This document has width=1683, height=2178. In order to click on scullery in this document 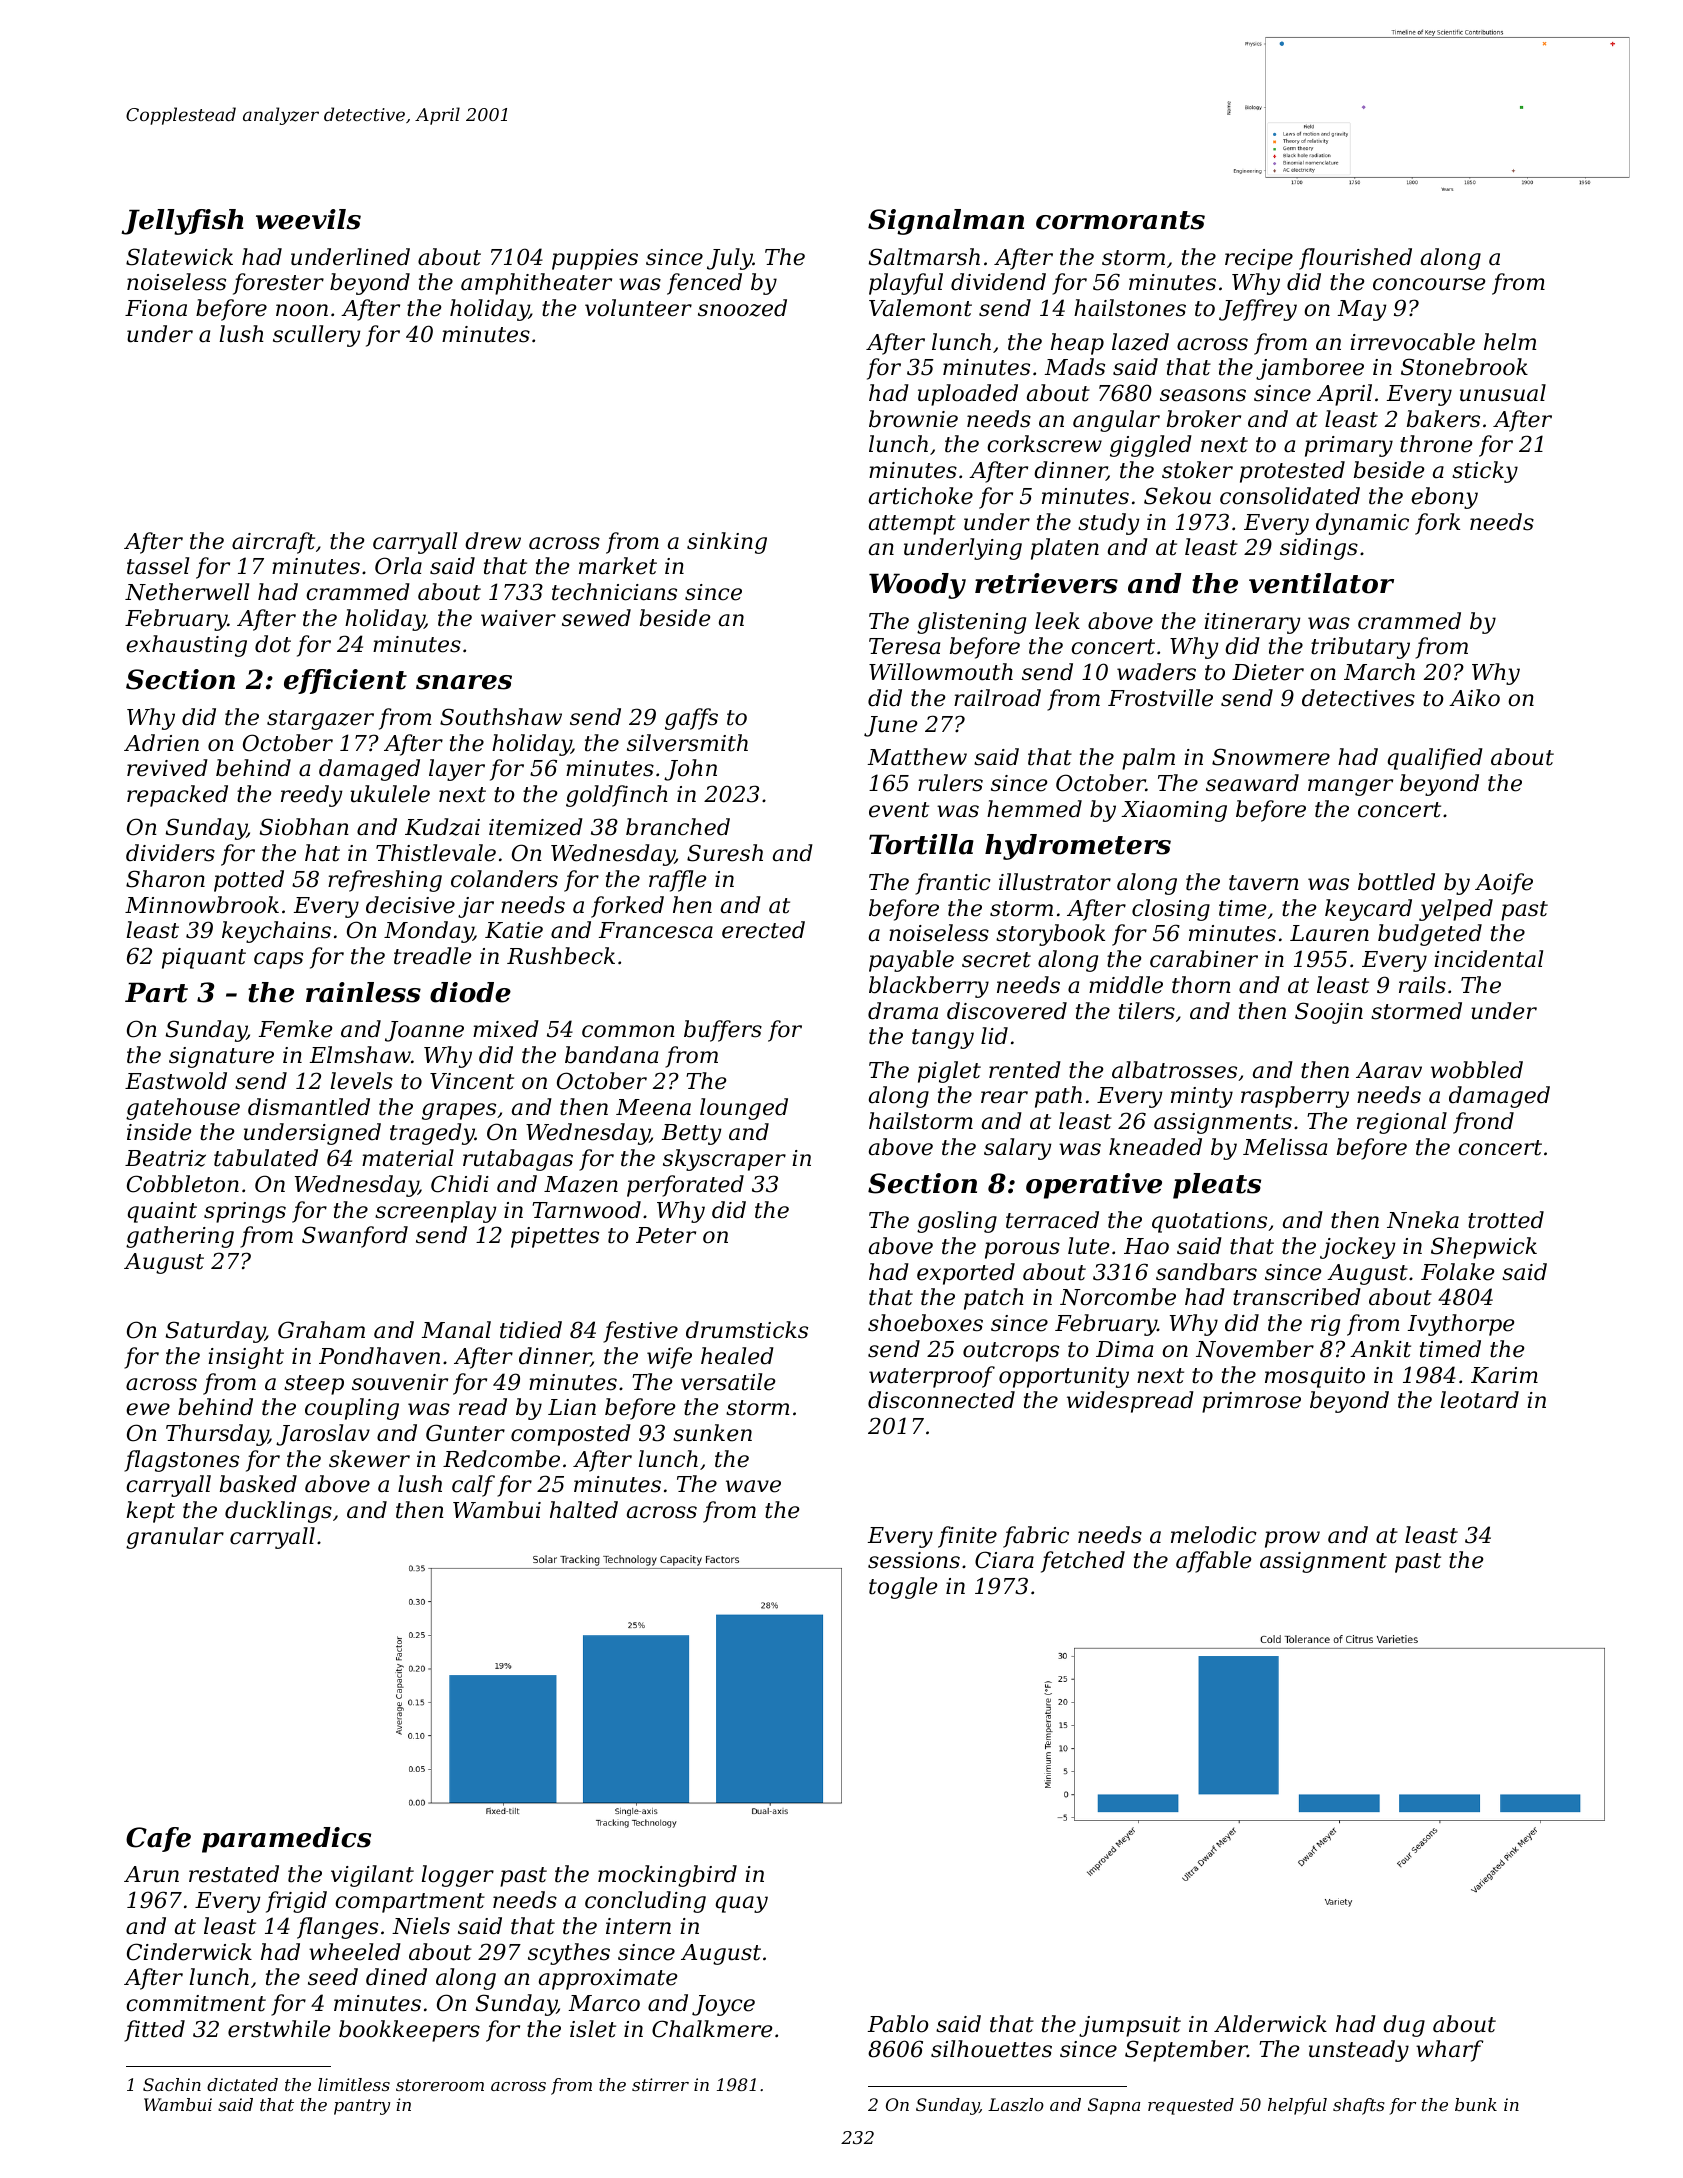, I will do `click(316, 336)`.
